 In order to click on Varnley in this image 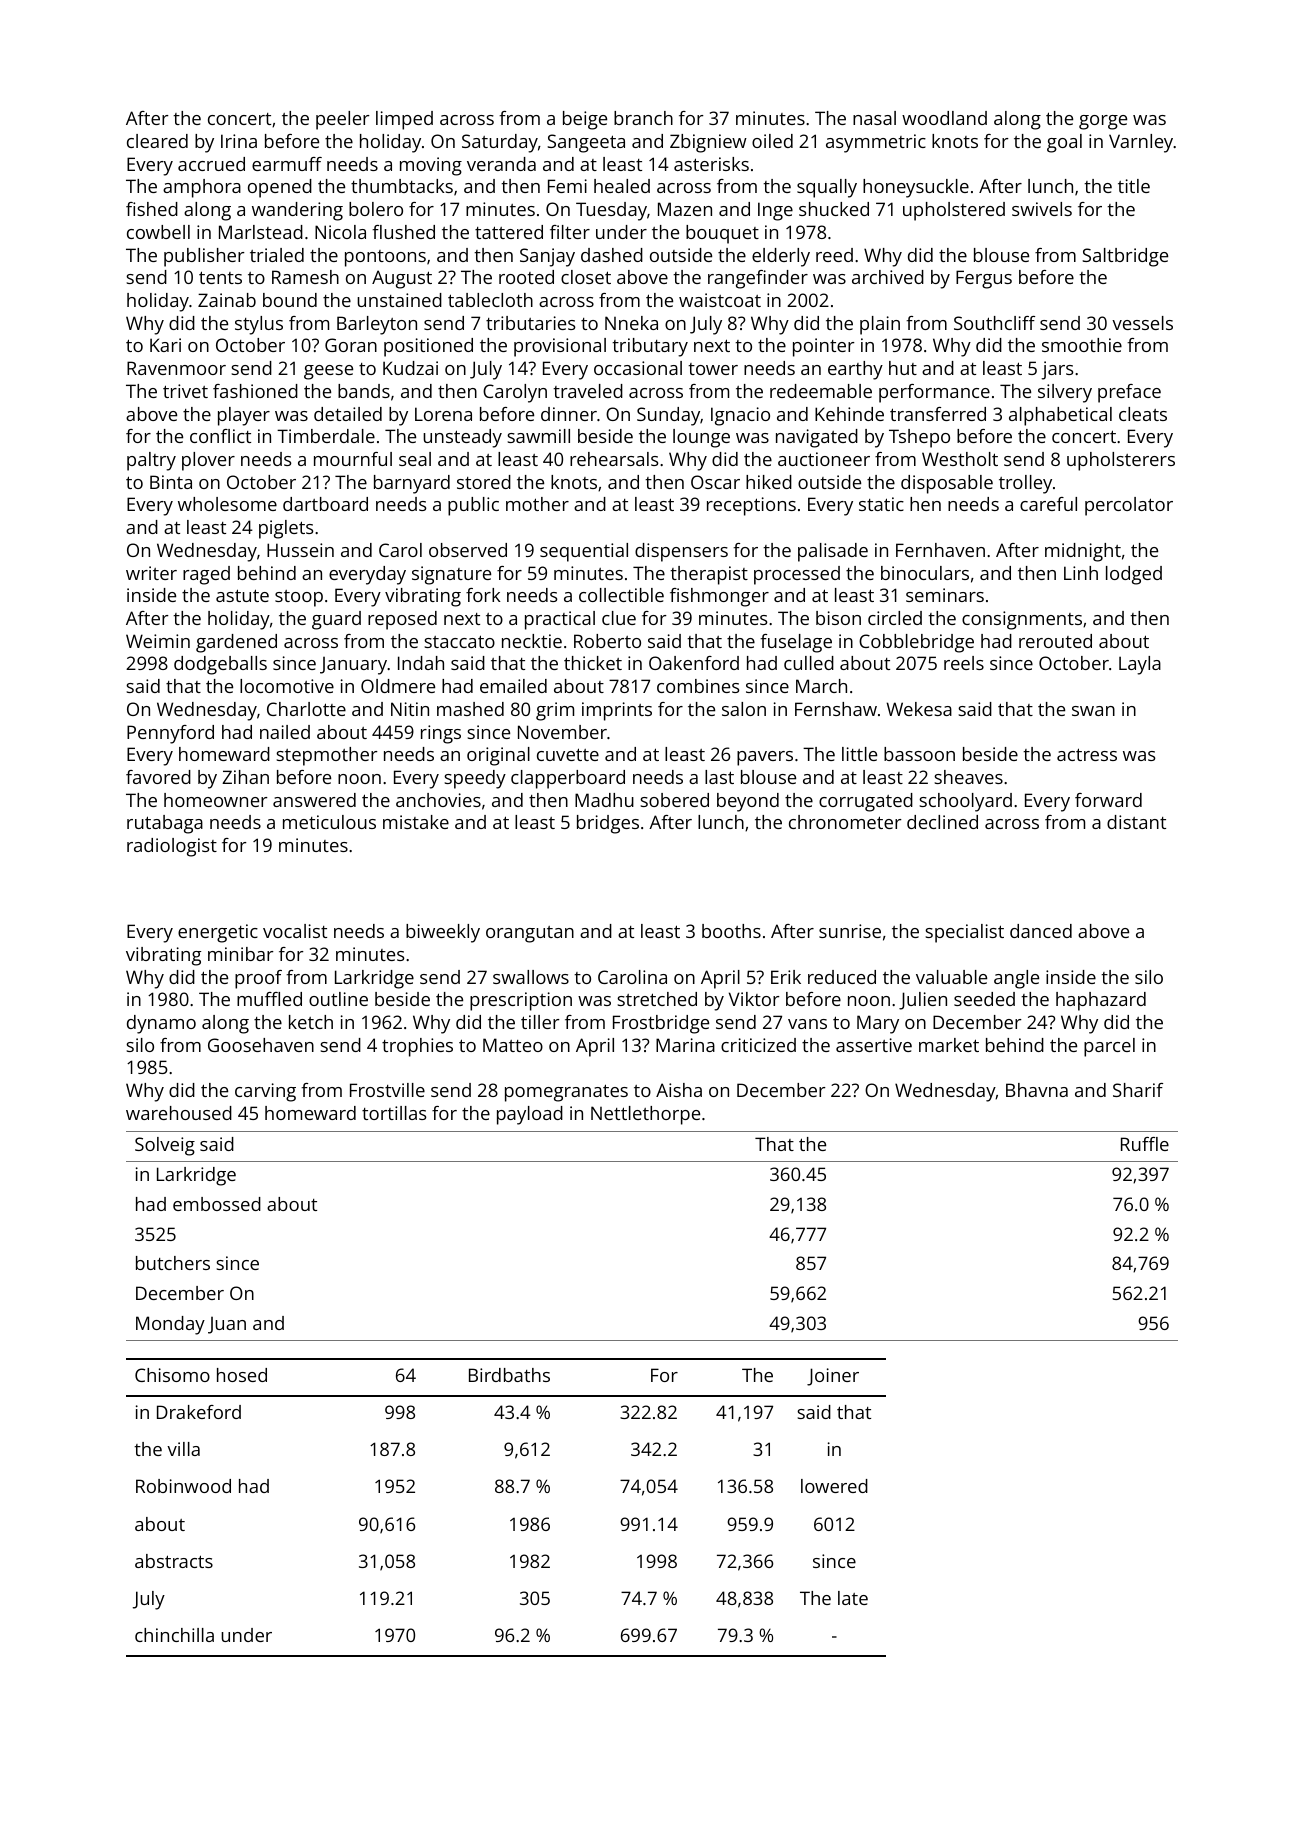, I will do `click(1141, 143)`.
